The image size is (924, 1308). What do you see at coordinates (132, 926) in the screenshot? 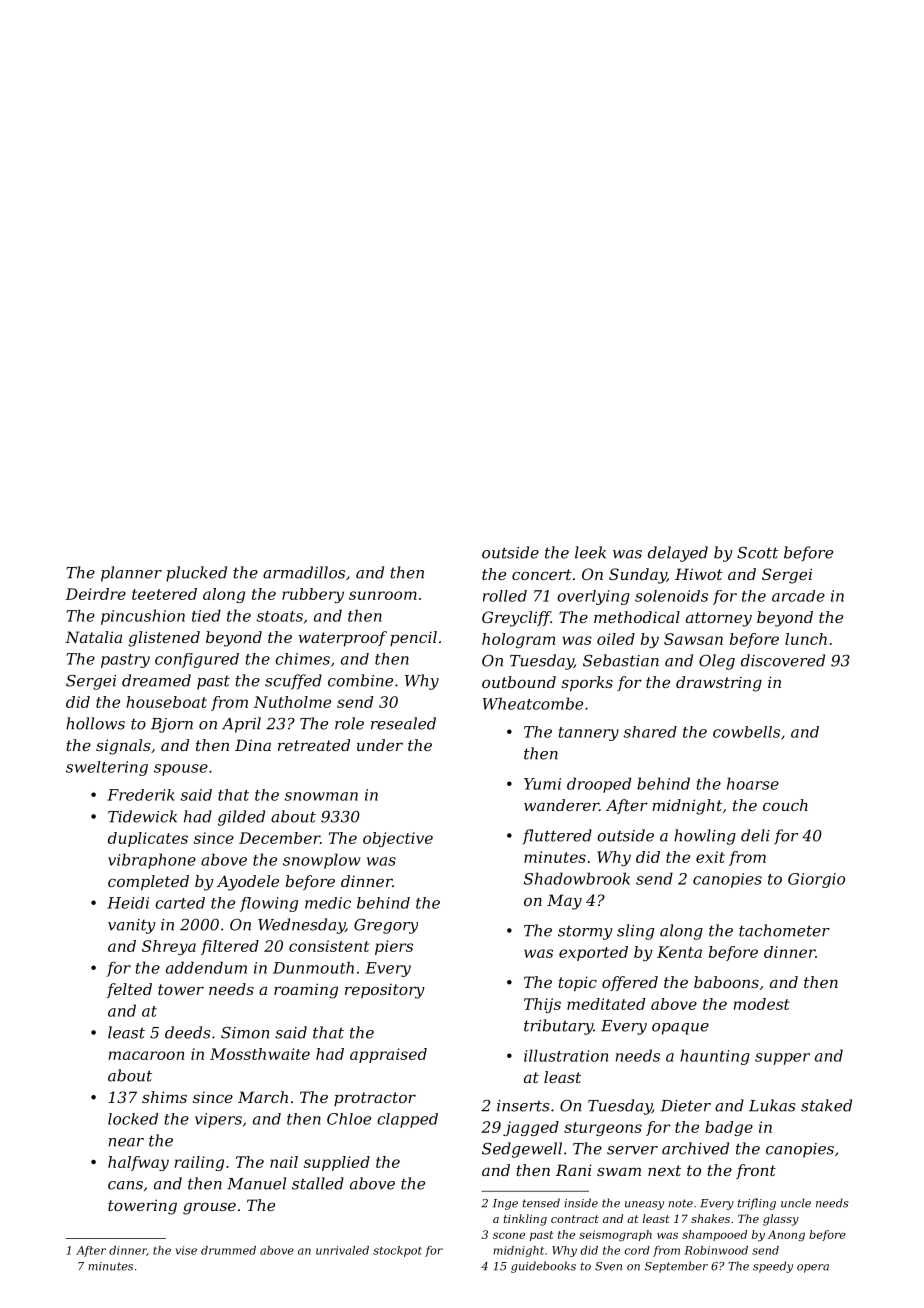
I see `vanity` at bounding box center [132, 926].
